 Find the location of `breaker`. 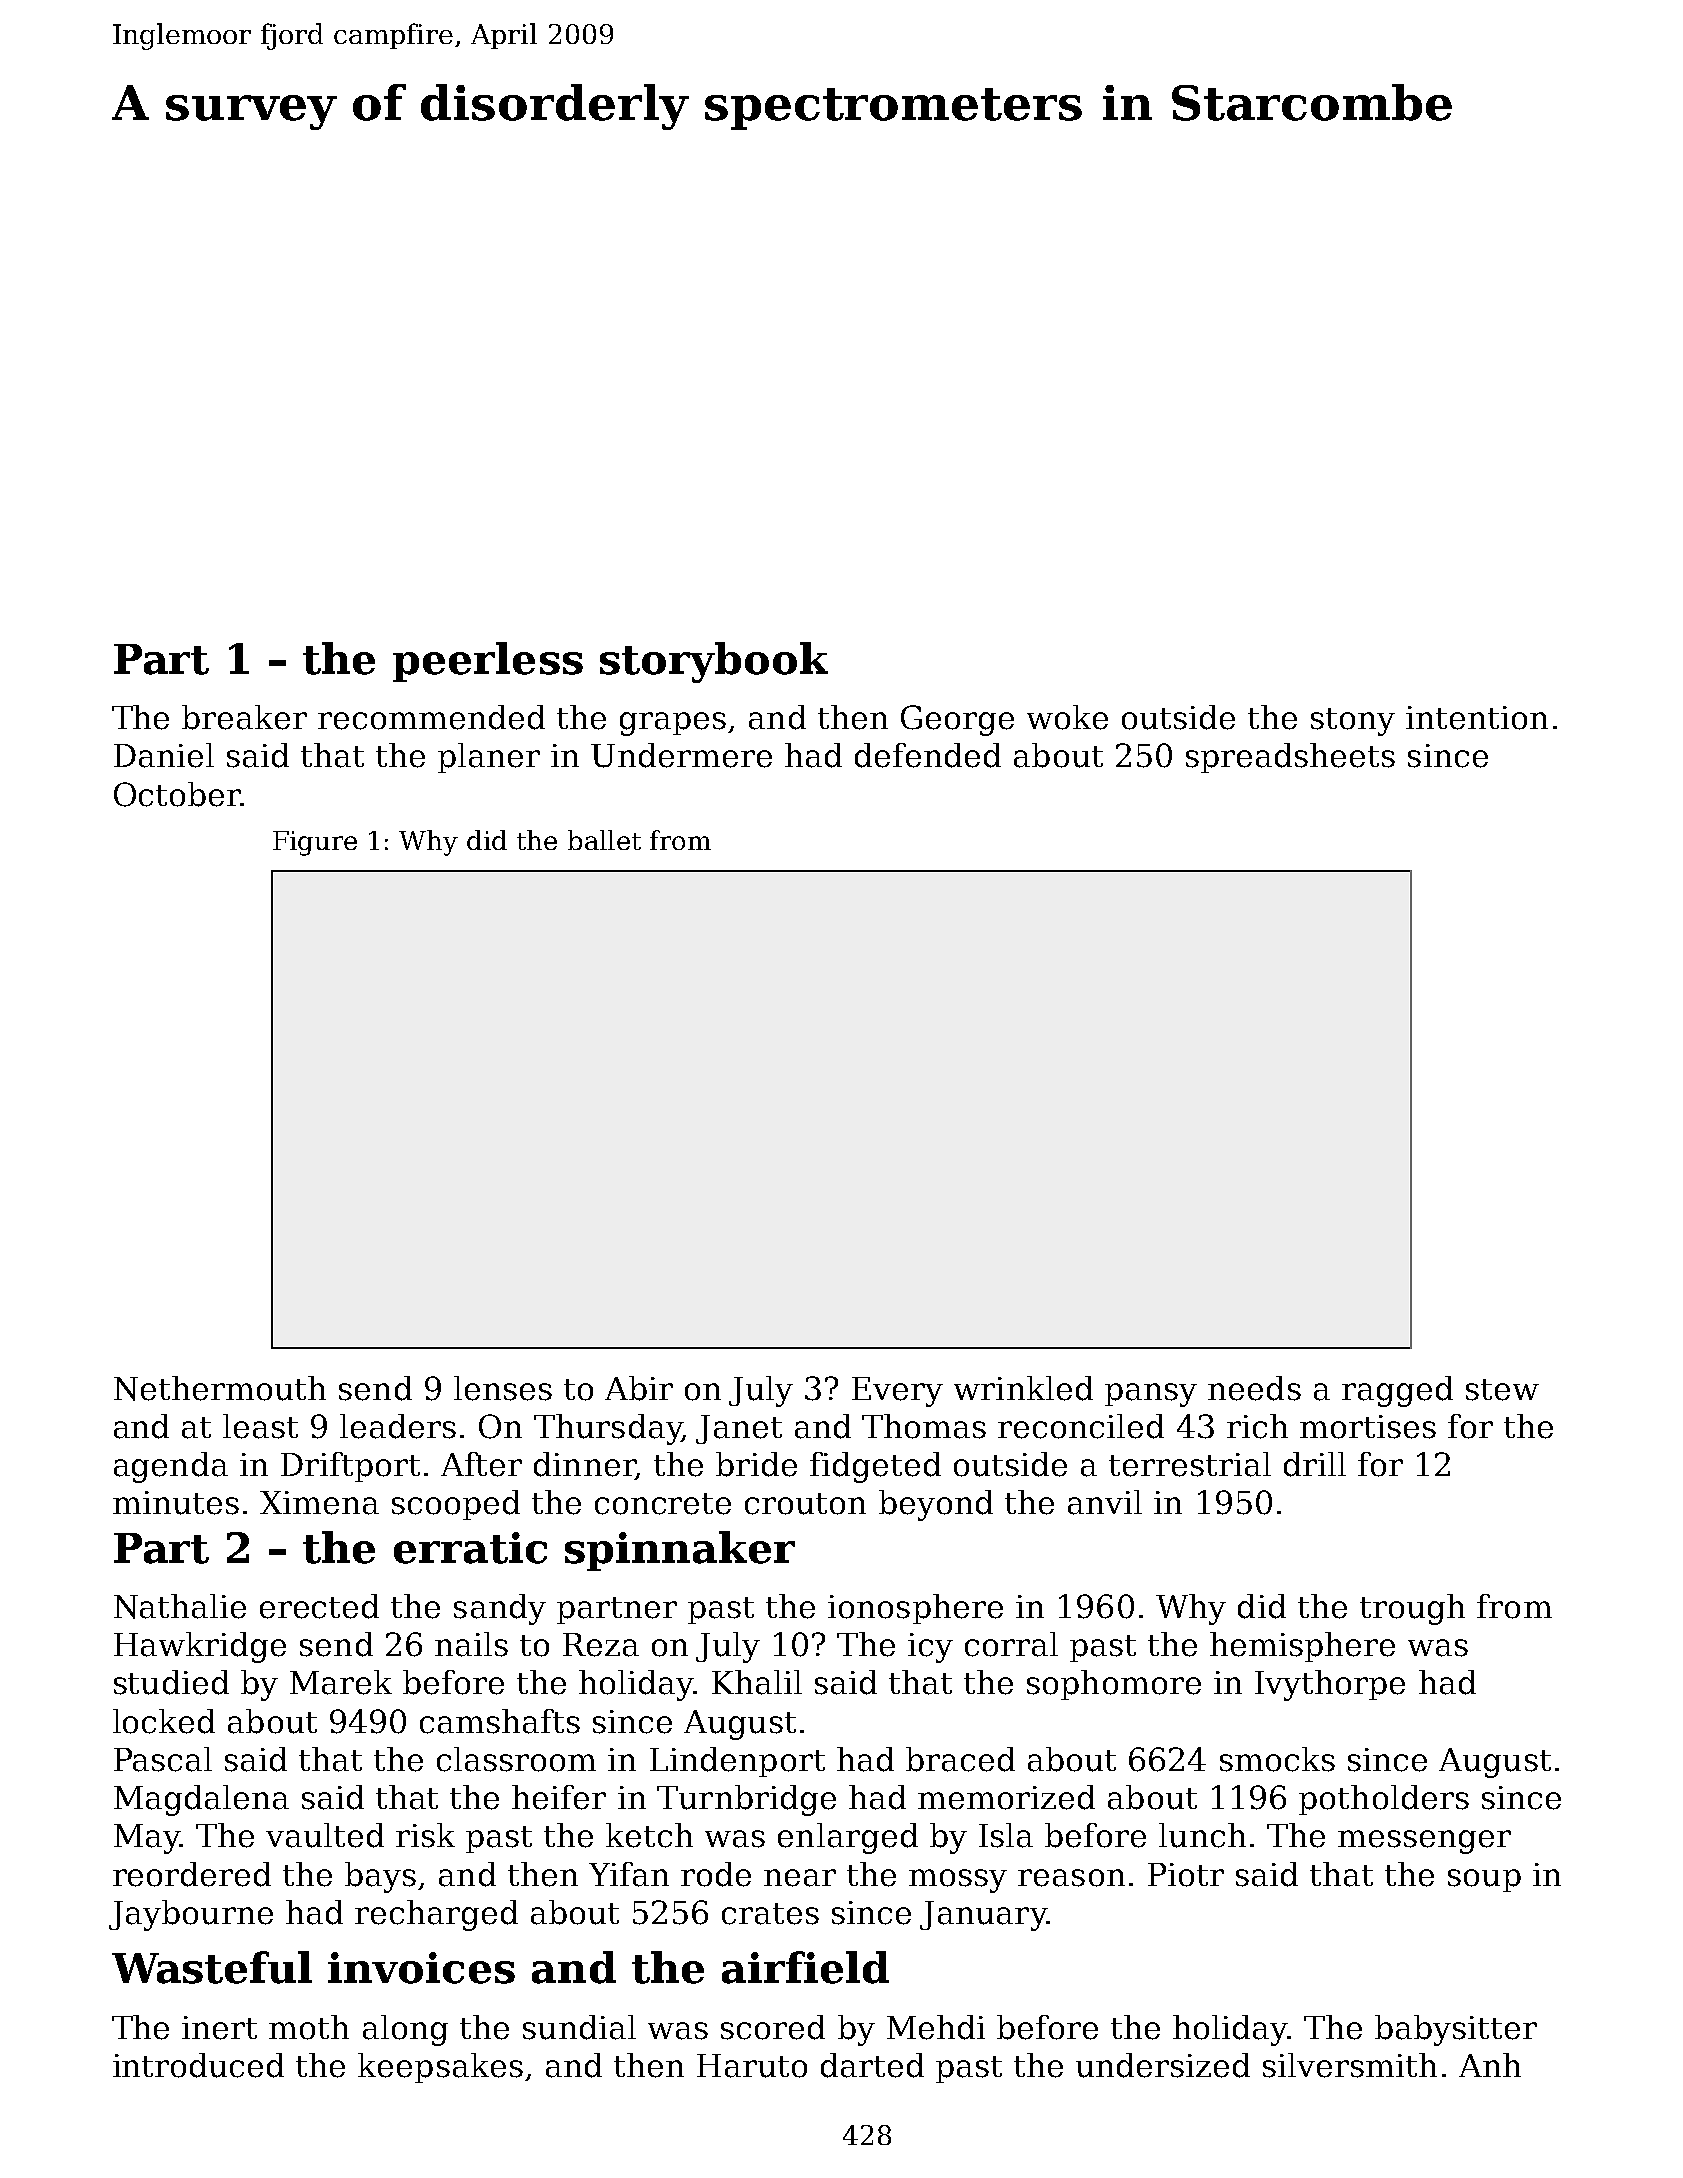

breaker is located at coordinates (244, 717).
